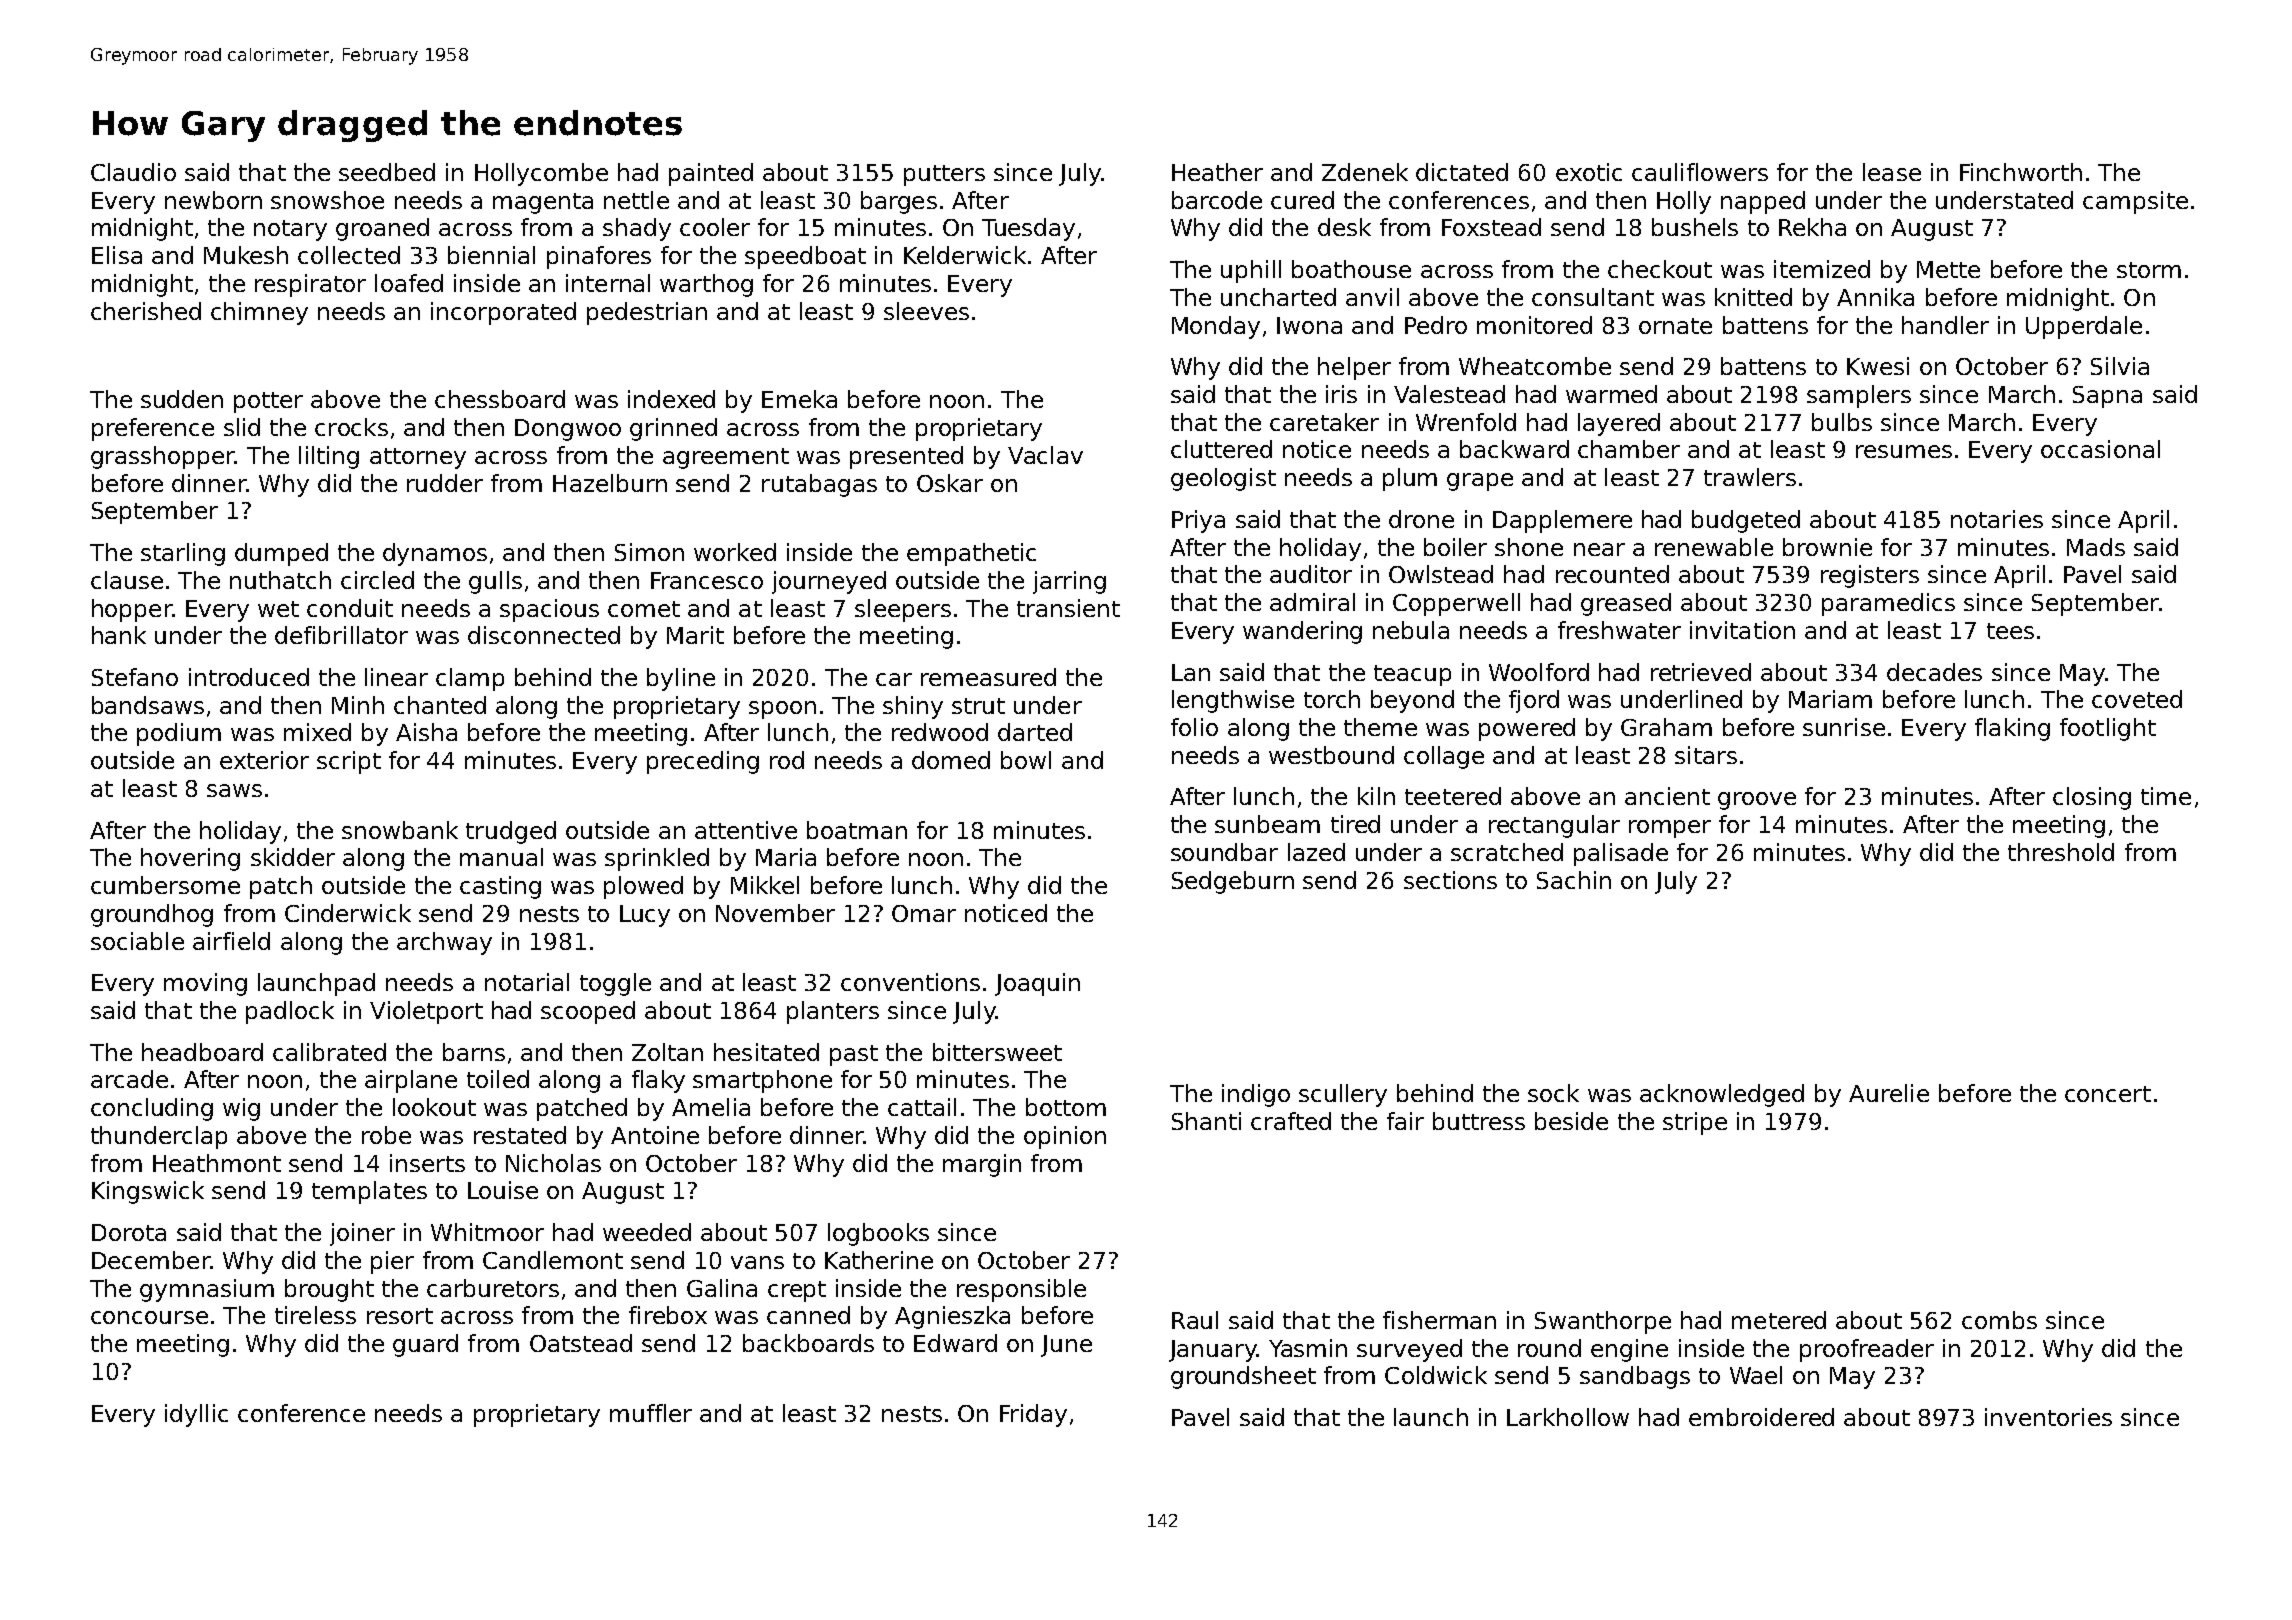  Describe the element at coordinates (1216, 327) in the screenshot. I see `Monday` at that location.
